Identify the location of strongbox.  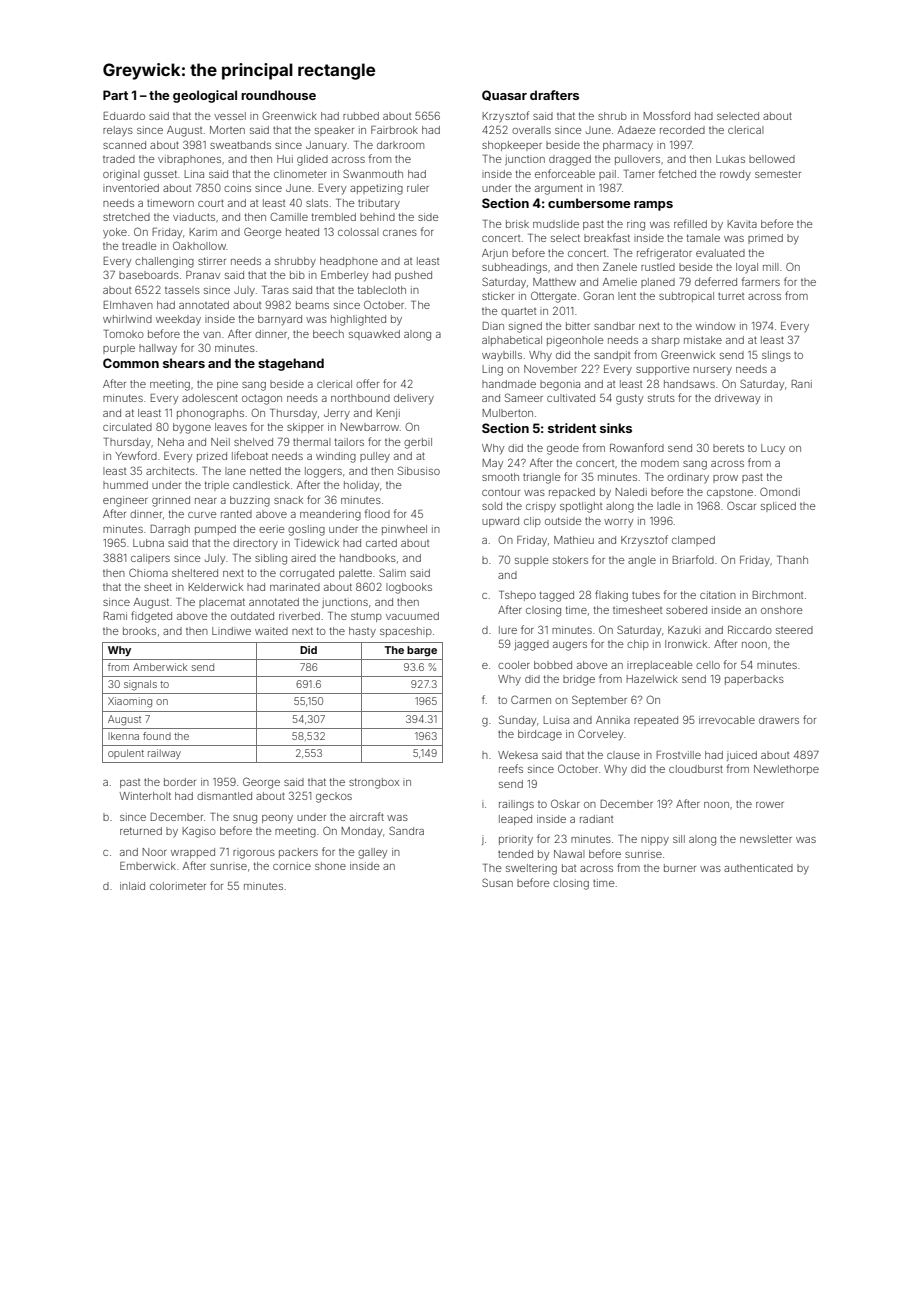
(374, 783).
